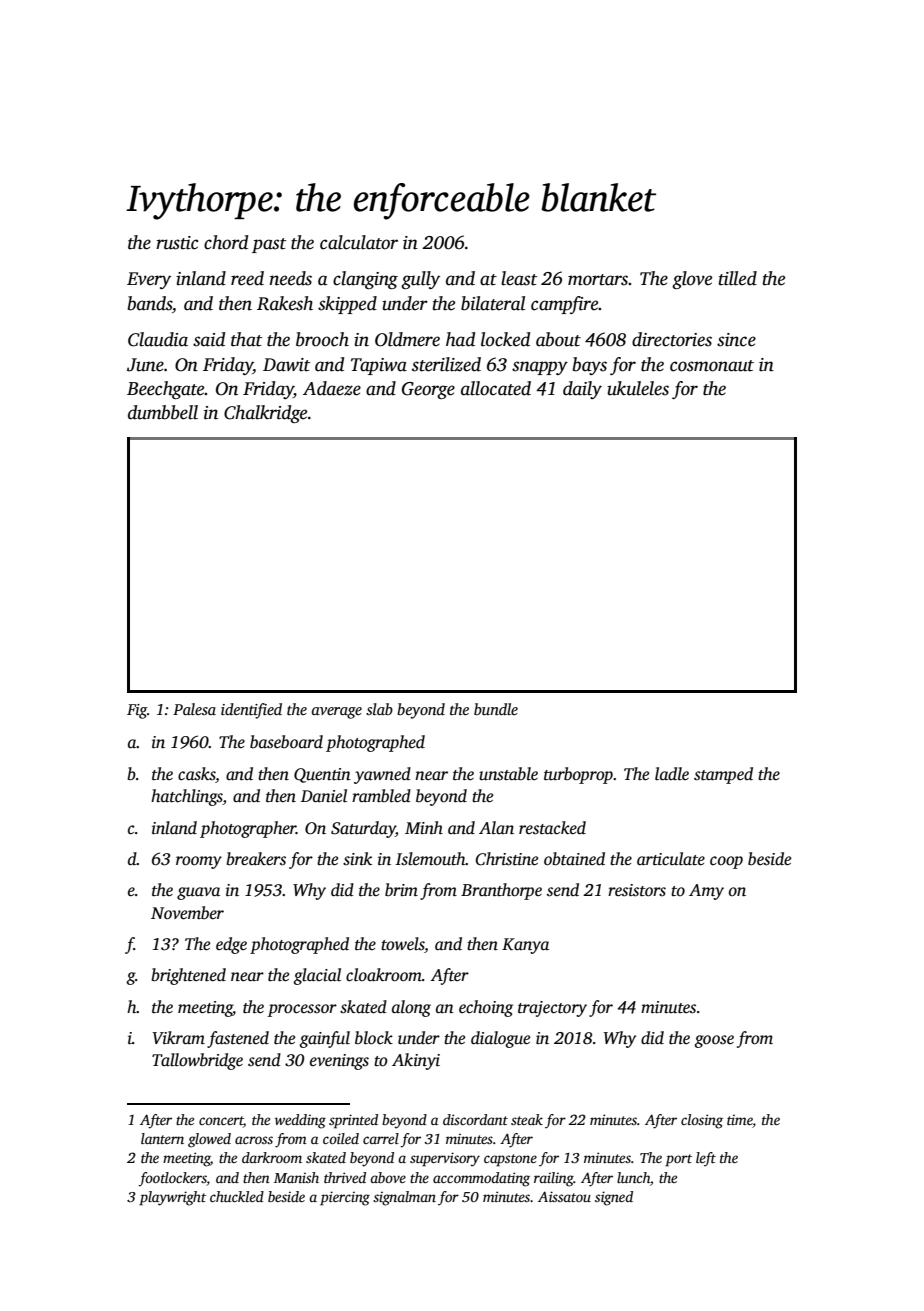  Describe the element at coordinates (582, 390) in the screenshot. I see `daily` at that location.
